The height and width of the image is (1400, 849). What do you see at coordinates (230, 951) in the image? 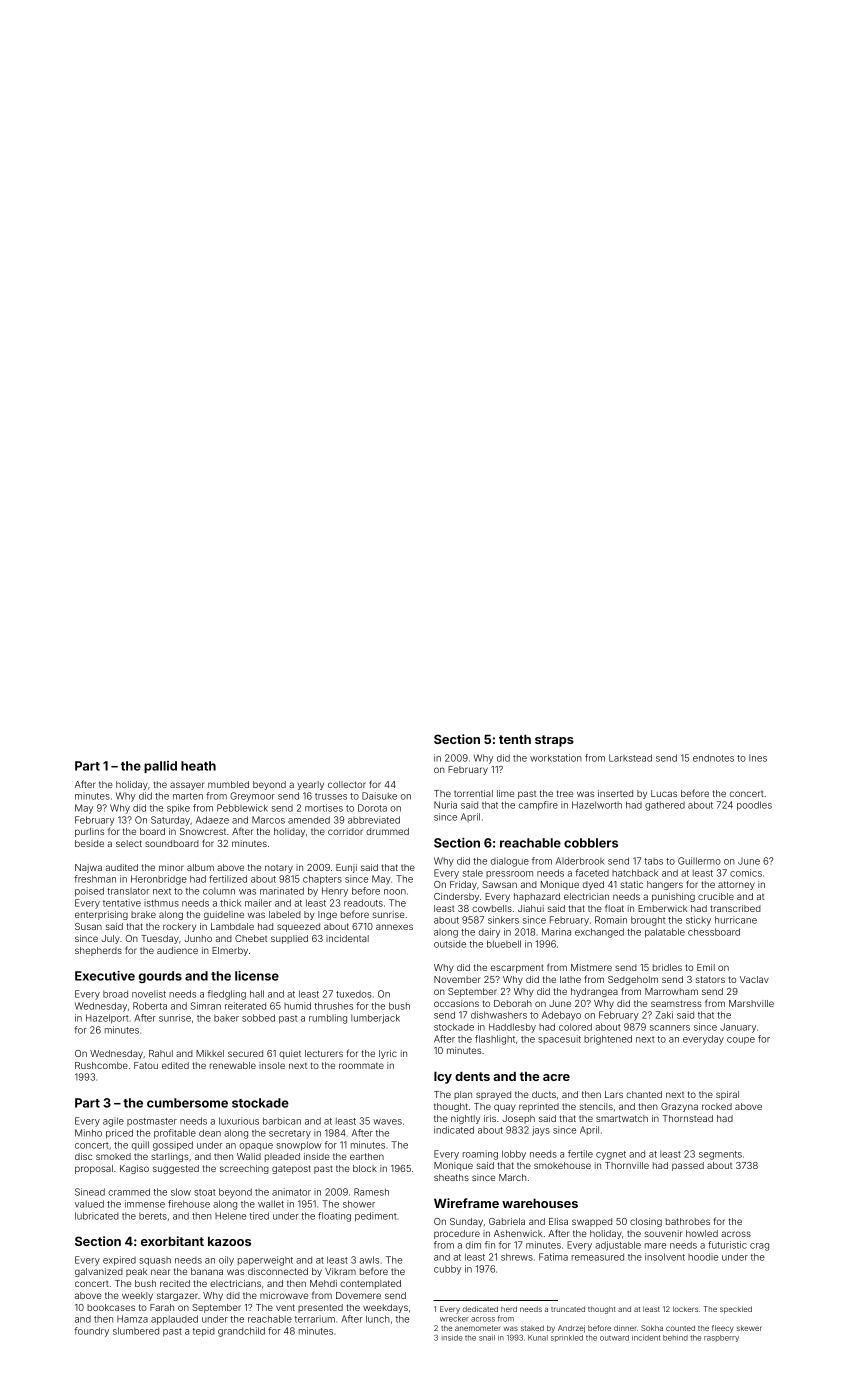
I see `Elmerby` at bounding box center [230, 951].
